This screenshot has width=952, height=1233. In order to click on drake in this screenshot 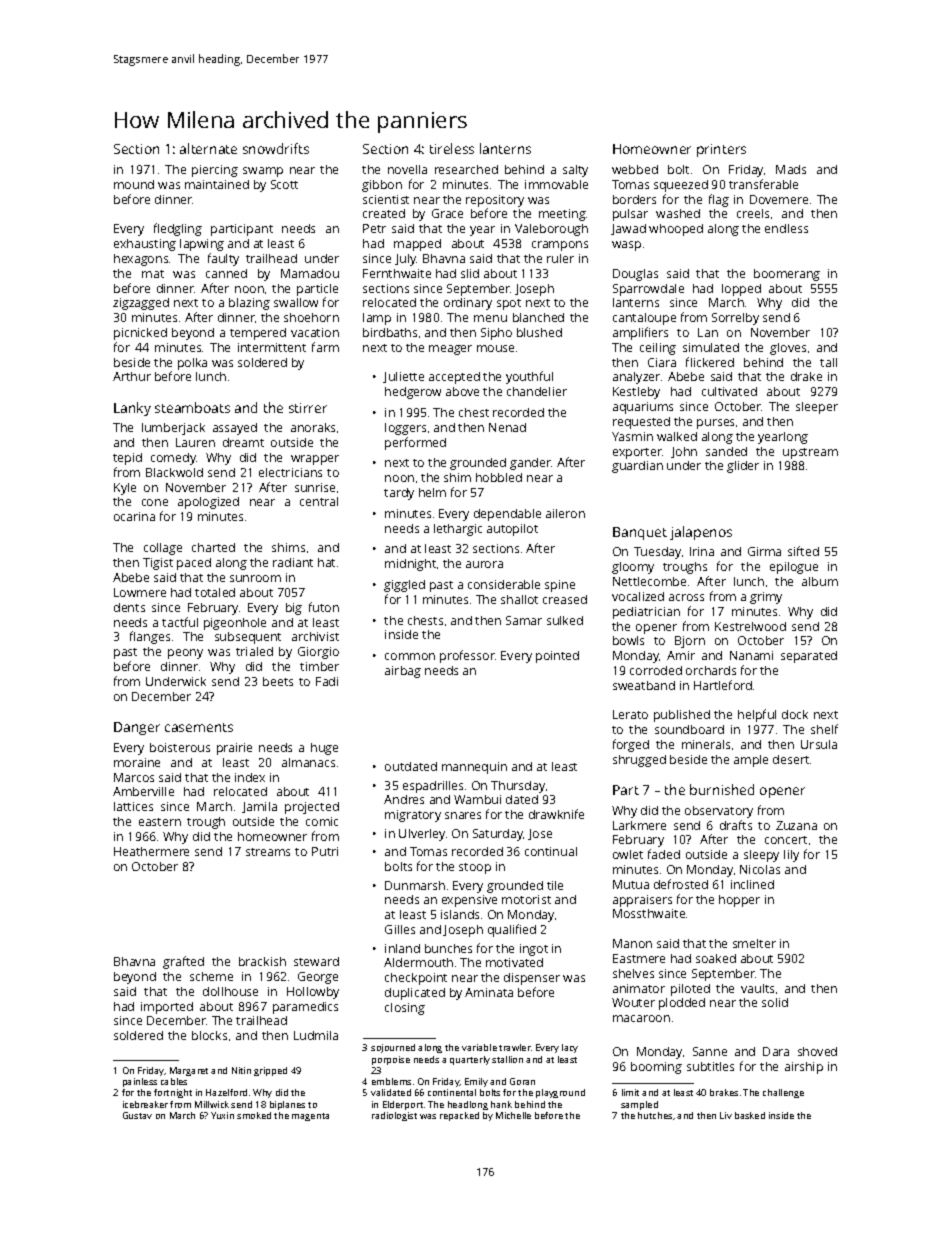, I will do `click(806, 376)`.
